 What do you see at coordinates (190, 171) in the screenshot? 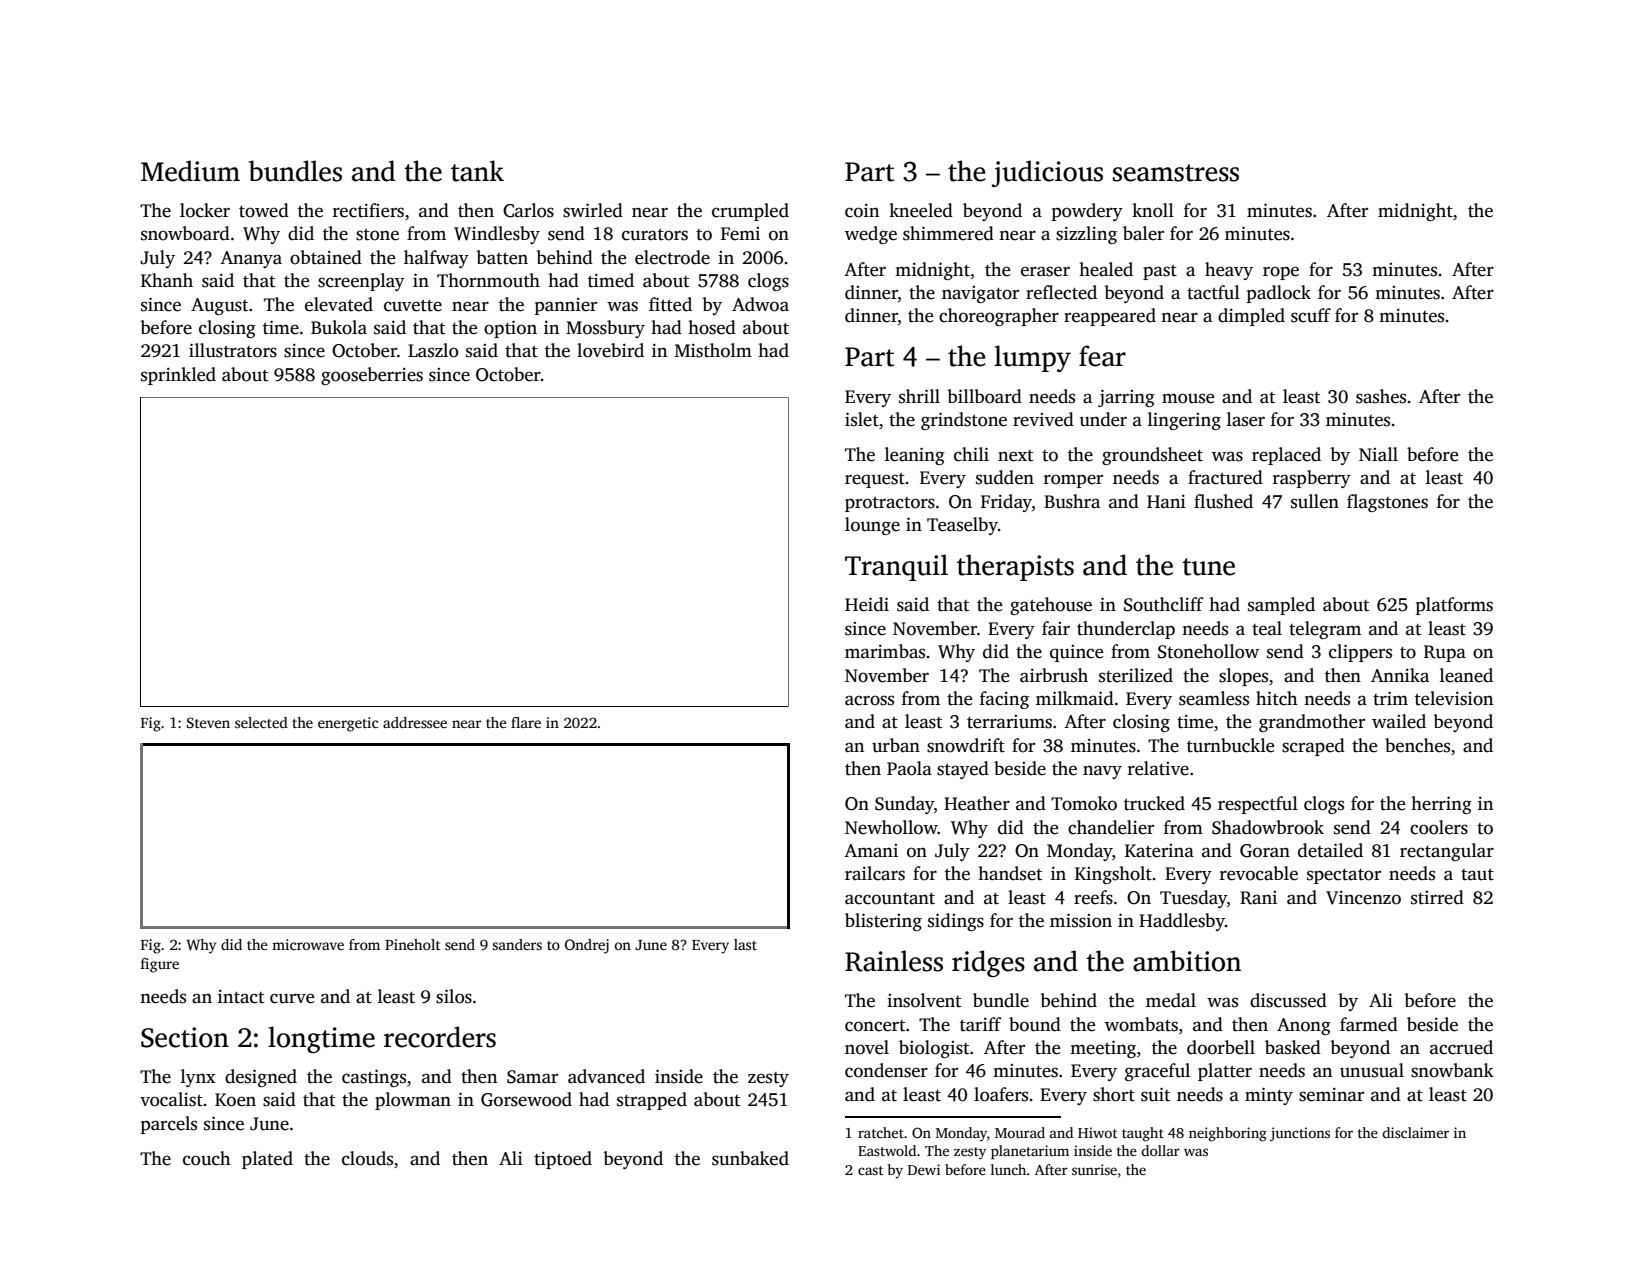
I see `Medium` at bounding box center [190, 171].
